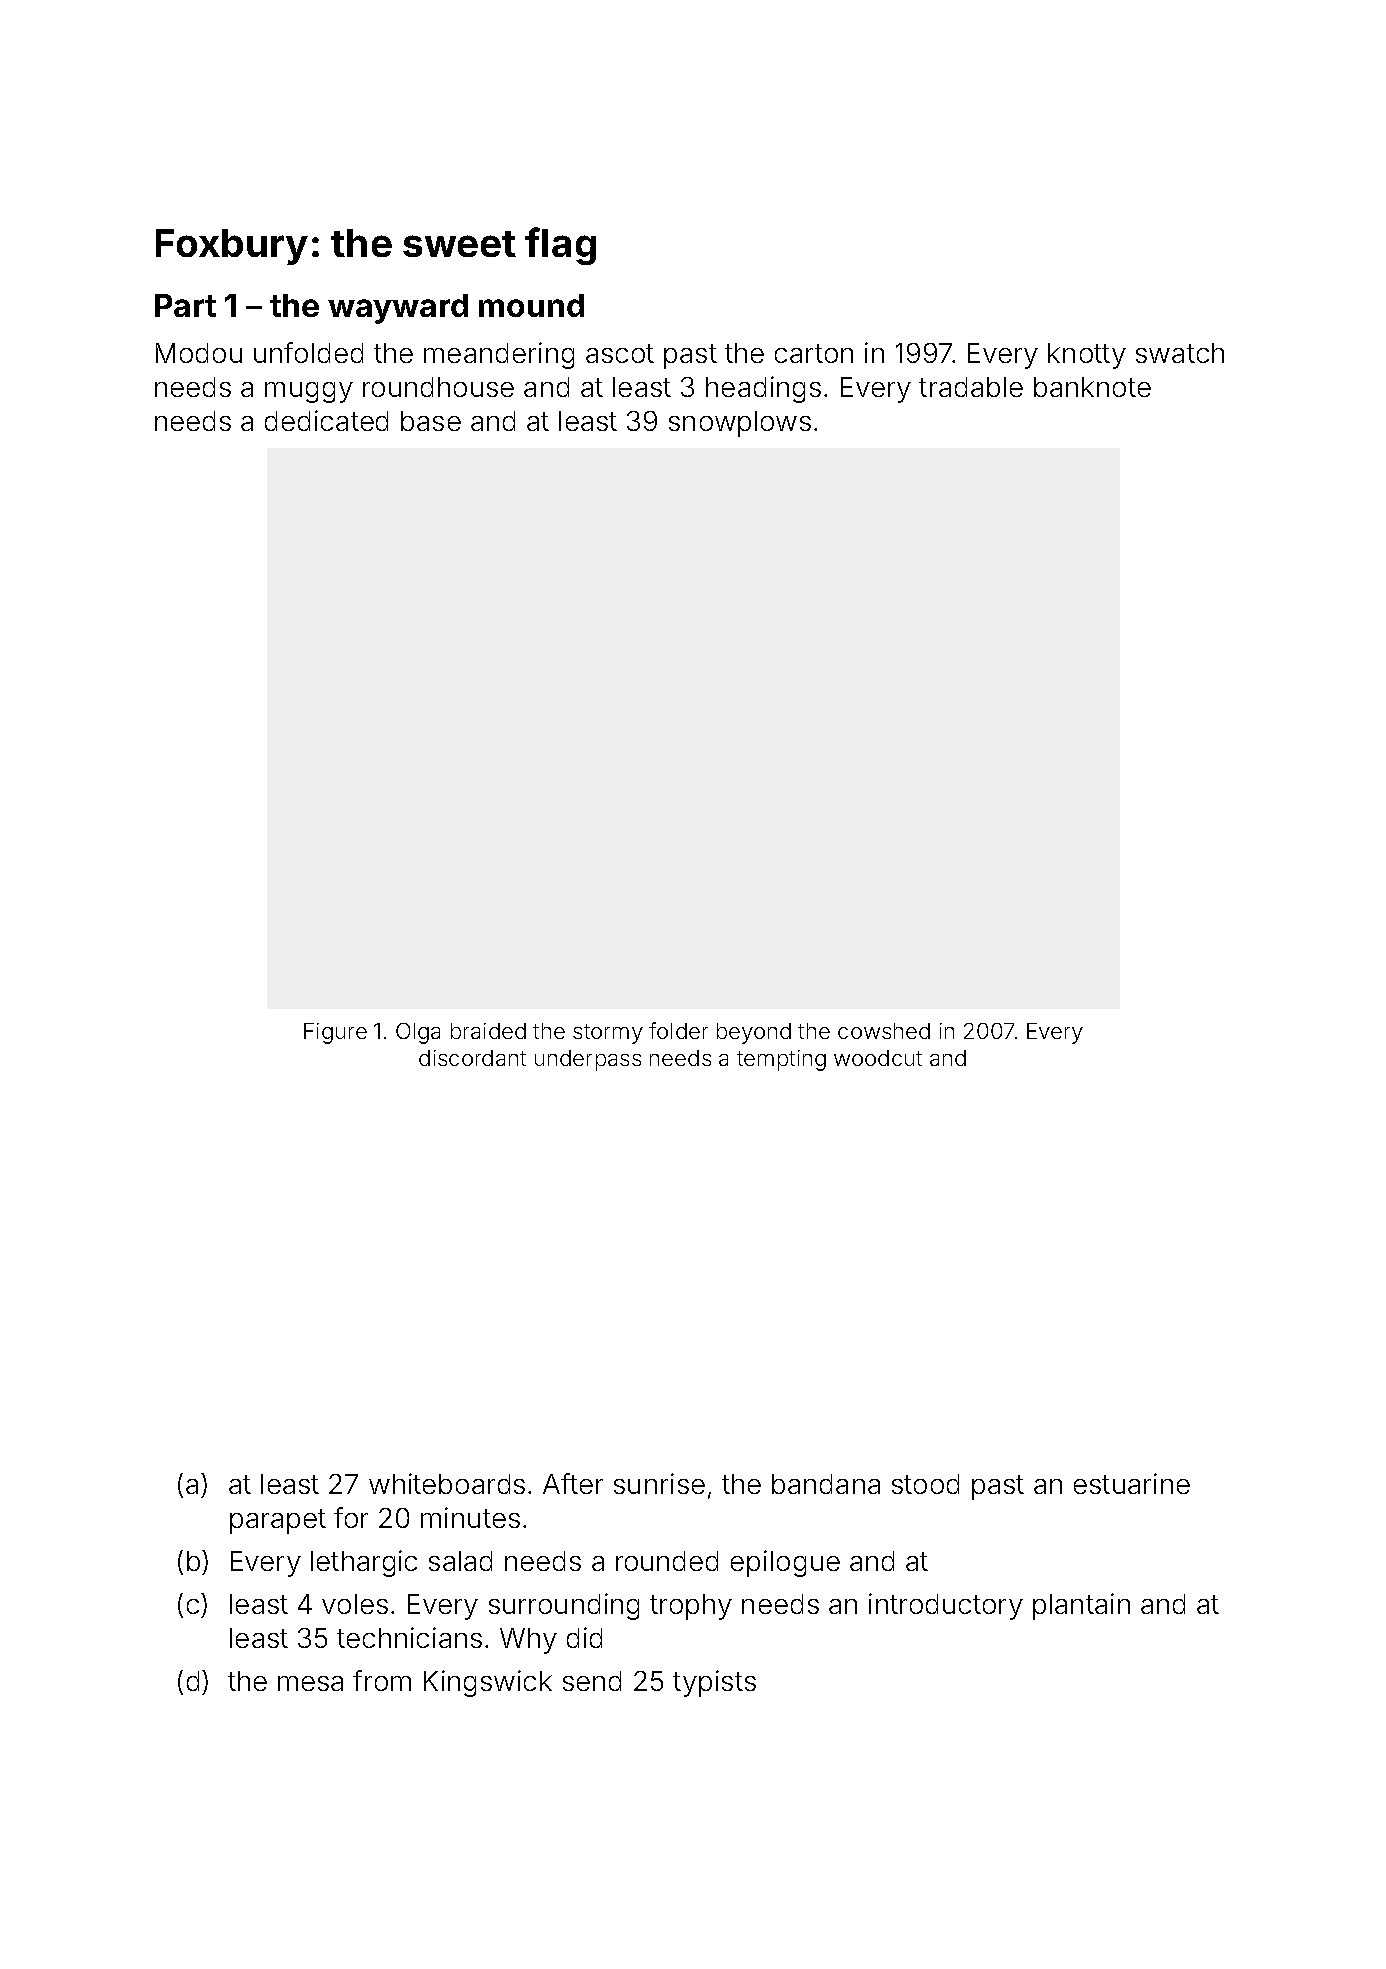  What do you see at coordinates (418, 1033) in the page?
I see `Olga` at bounding box center [418, 1033].
